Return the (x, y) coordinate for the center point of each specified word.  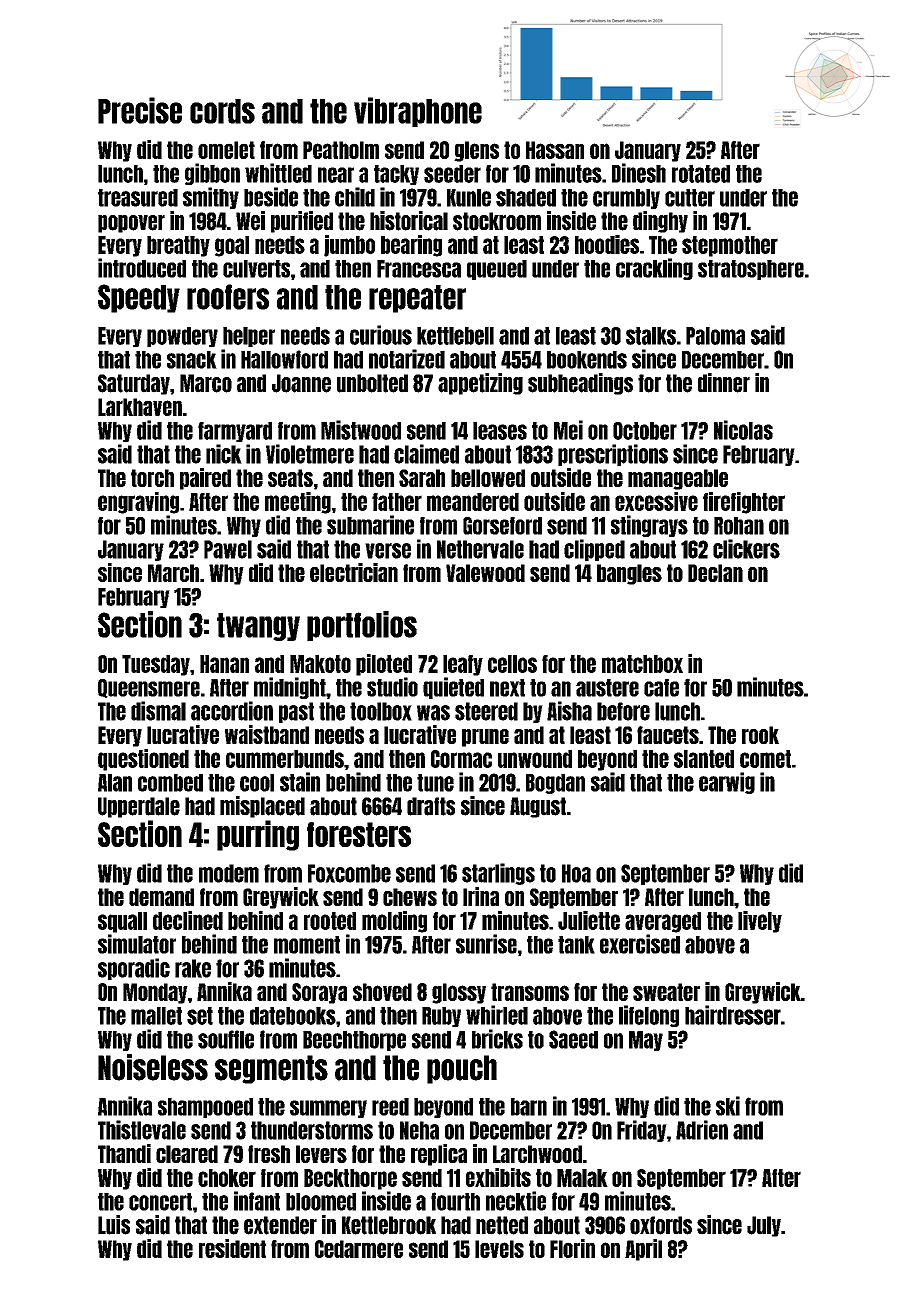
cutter (690, 198)
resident (232, 1248)
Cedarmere (359, 1249)
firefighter (744, 503)
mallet (156, 1016)
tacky (396, 175)
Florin (572, 1248)
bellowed (488, 478)
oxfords (661, 1225)
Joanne (301, 383)
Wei (250, 221)
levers (321, 1154)
